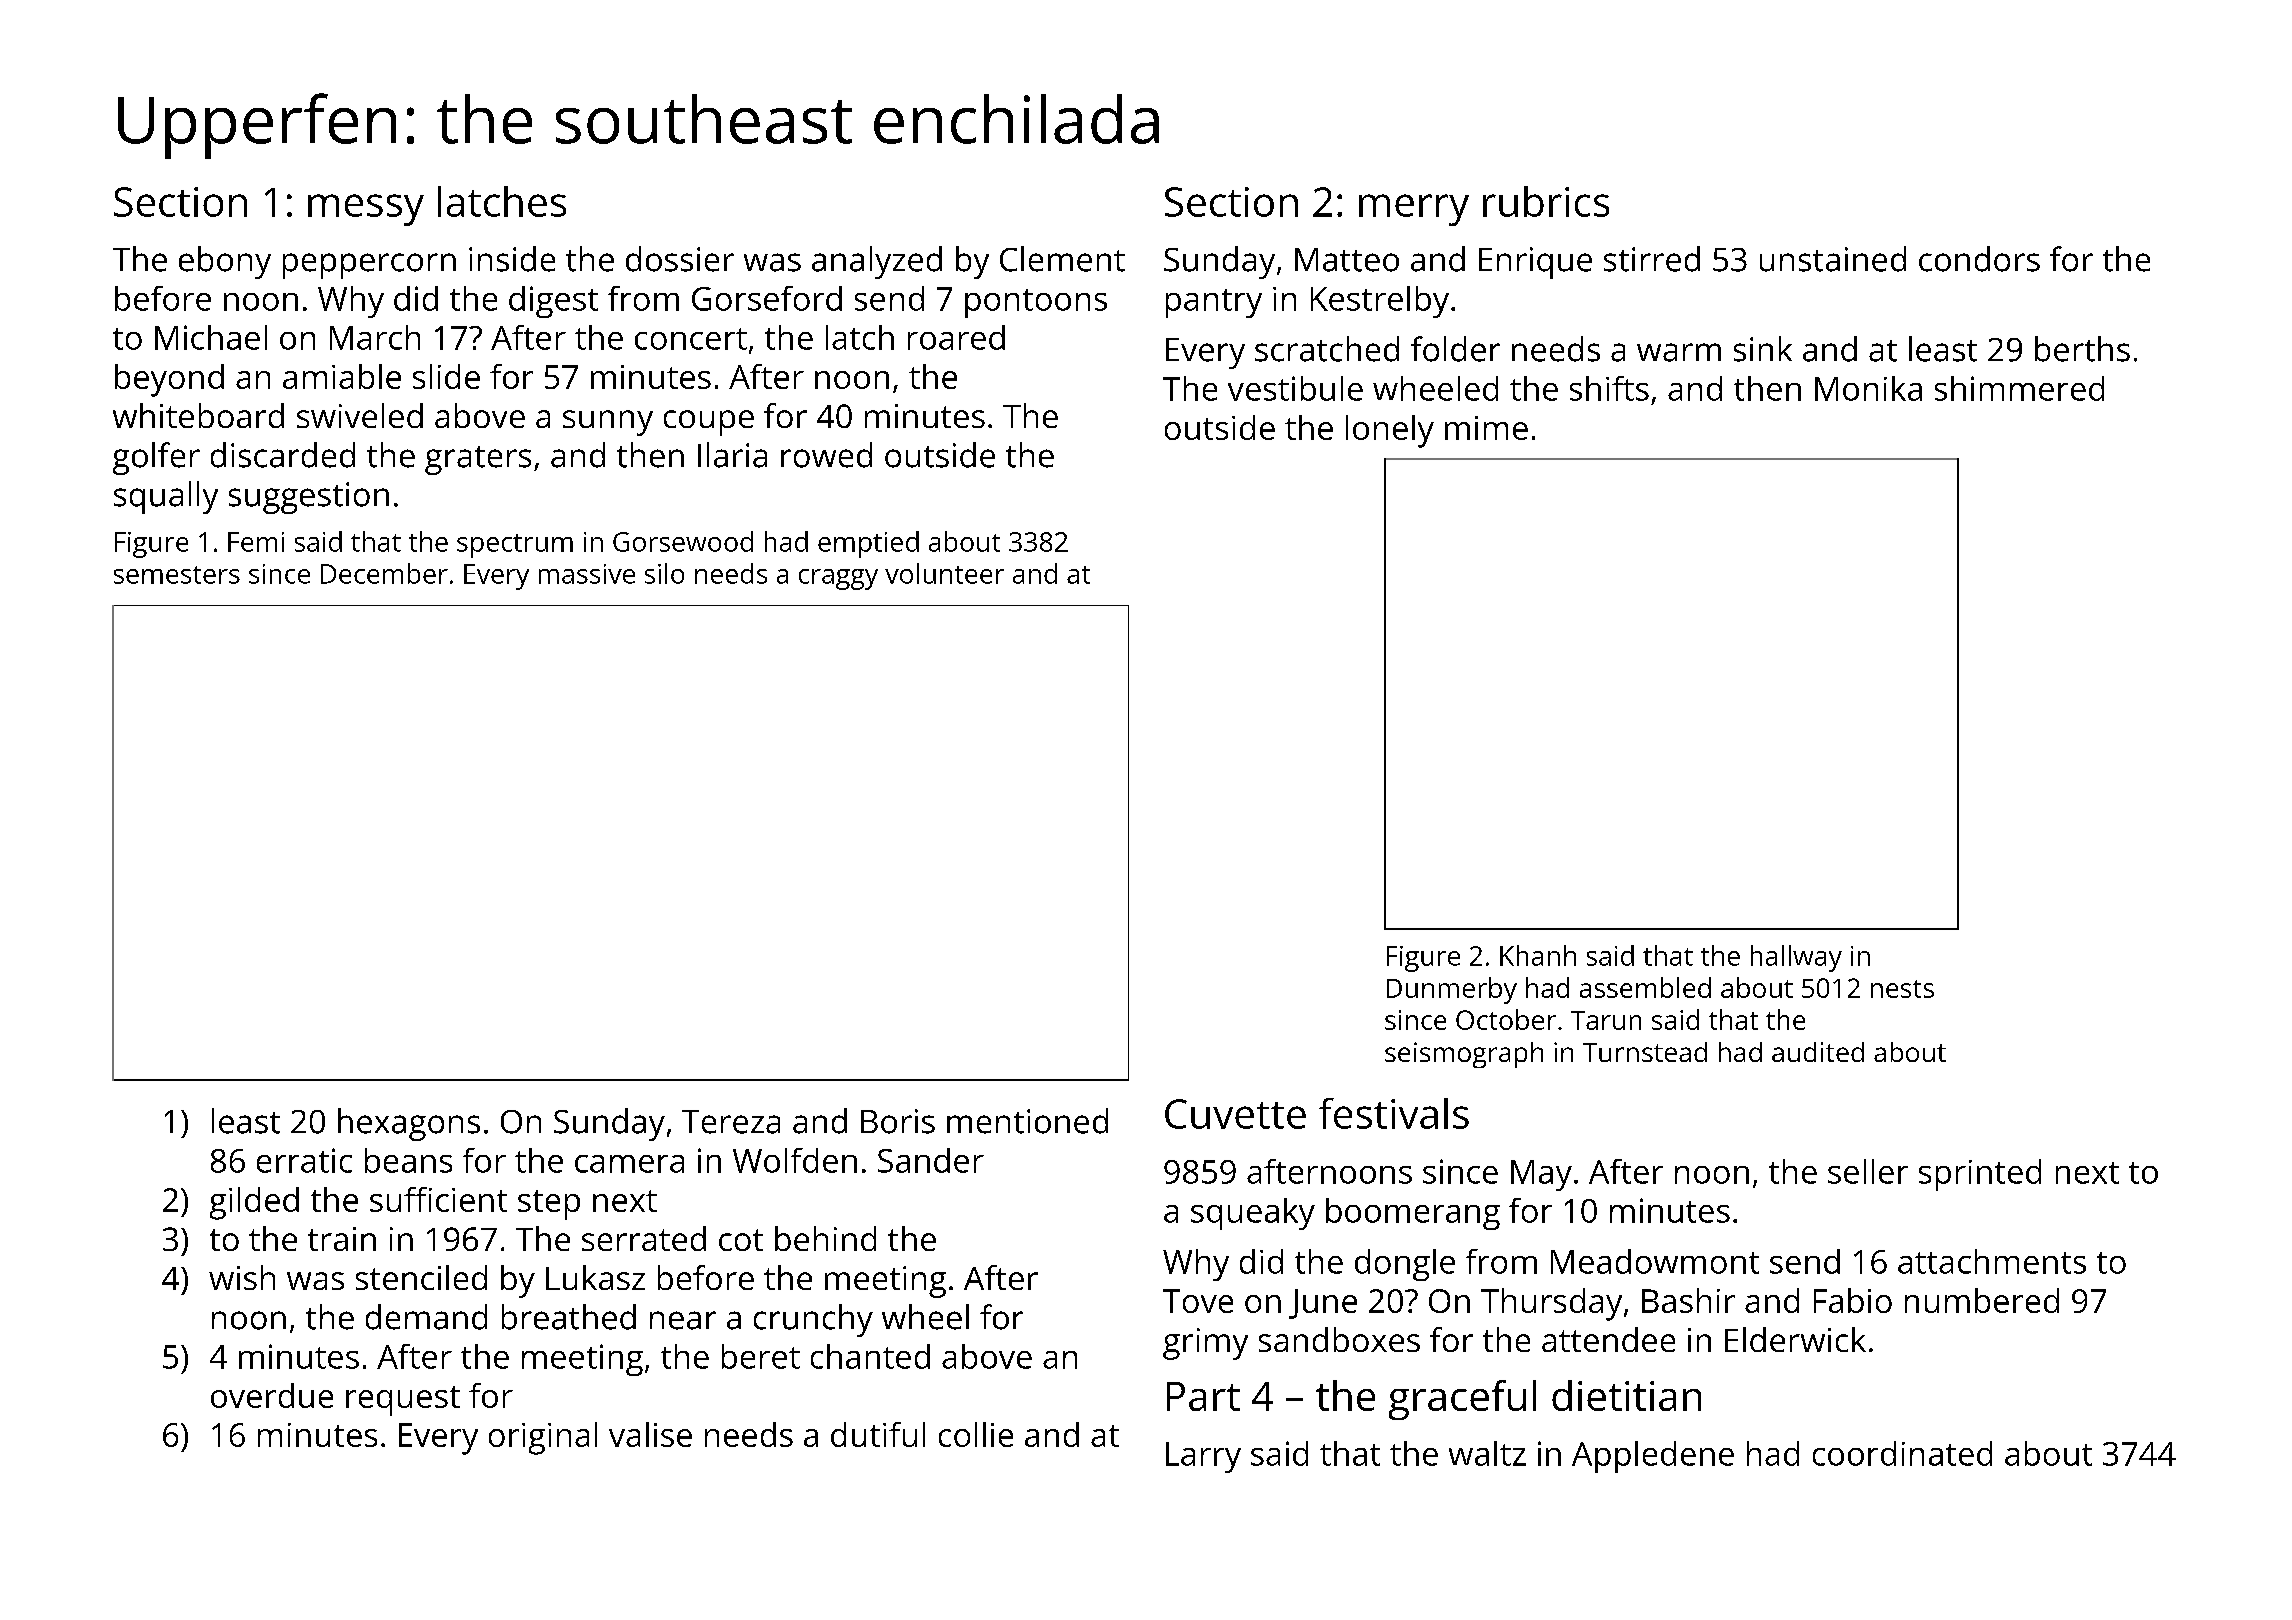 The image size is (2292, 1620). I want to click on rubrics, so click(1546, 201).
